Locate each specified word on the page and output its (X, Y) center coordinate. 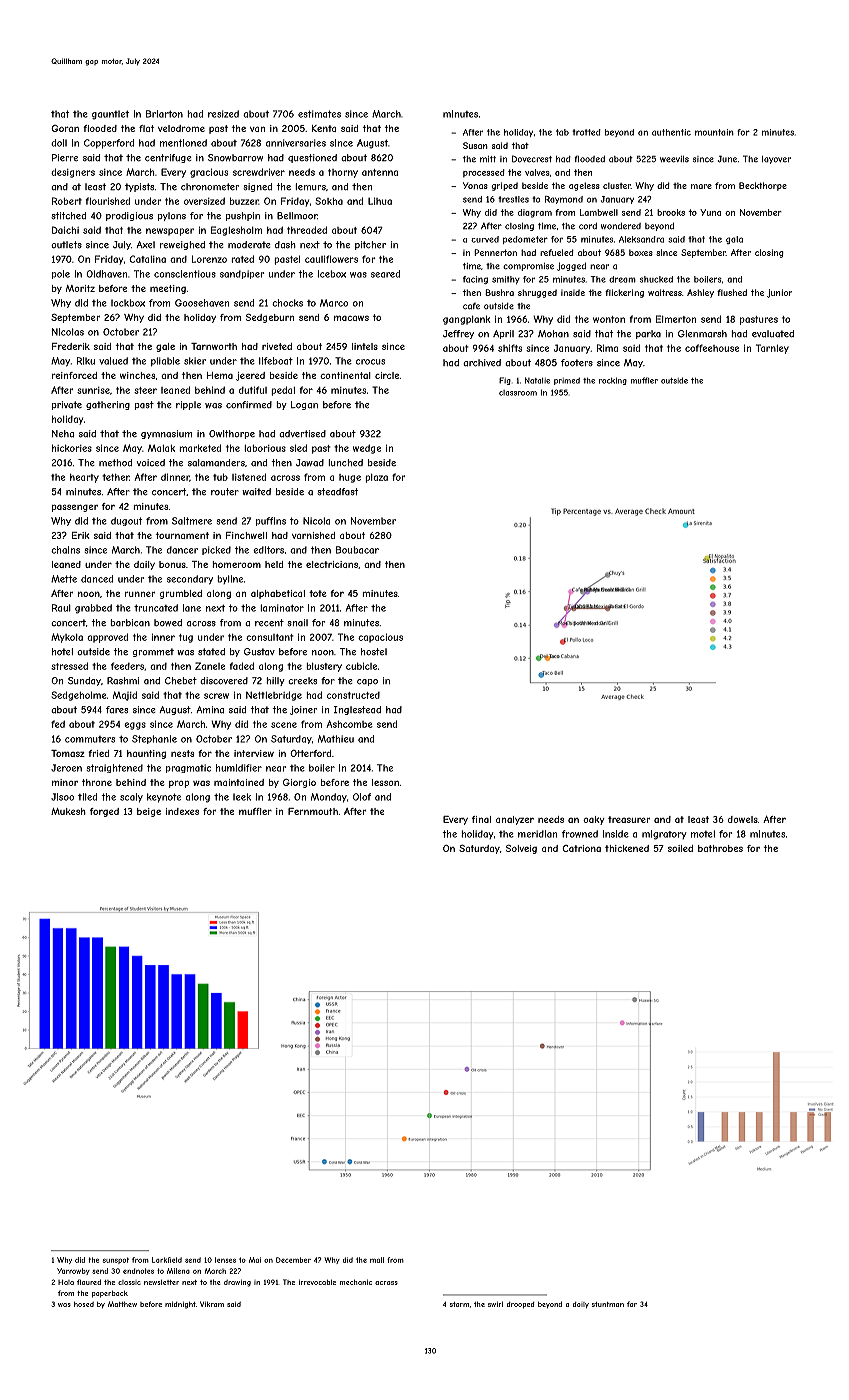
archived (482, 363)
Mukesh (68, 811)
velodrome (181, 128)
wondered (621, 226)
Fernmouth (313, 811)
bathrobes (720, 848)
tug (186, 638)
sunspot (116, 1260)
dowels (743, 819)
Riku (86, 361)
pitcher (370, 245)
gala (734, 240)
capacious (380, 638)
